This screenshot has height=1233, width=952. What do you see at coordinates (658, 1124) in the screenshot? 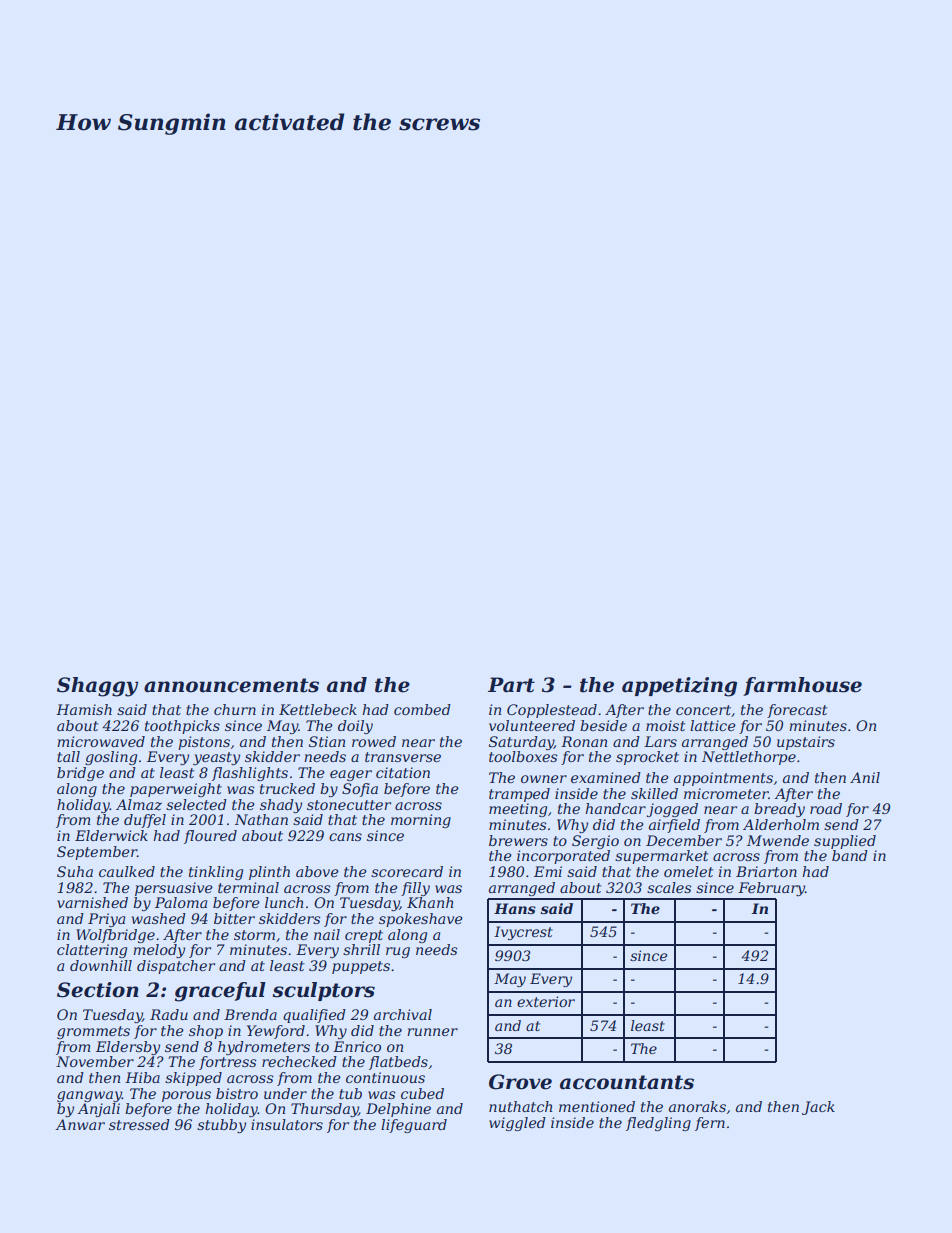
I see `fledgling` at bounding box center [658, 1124].
